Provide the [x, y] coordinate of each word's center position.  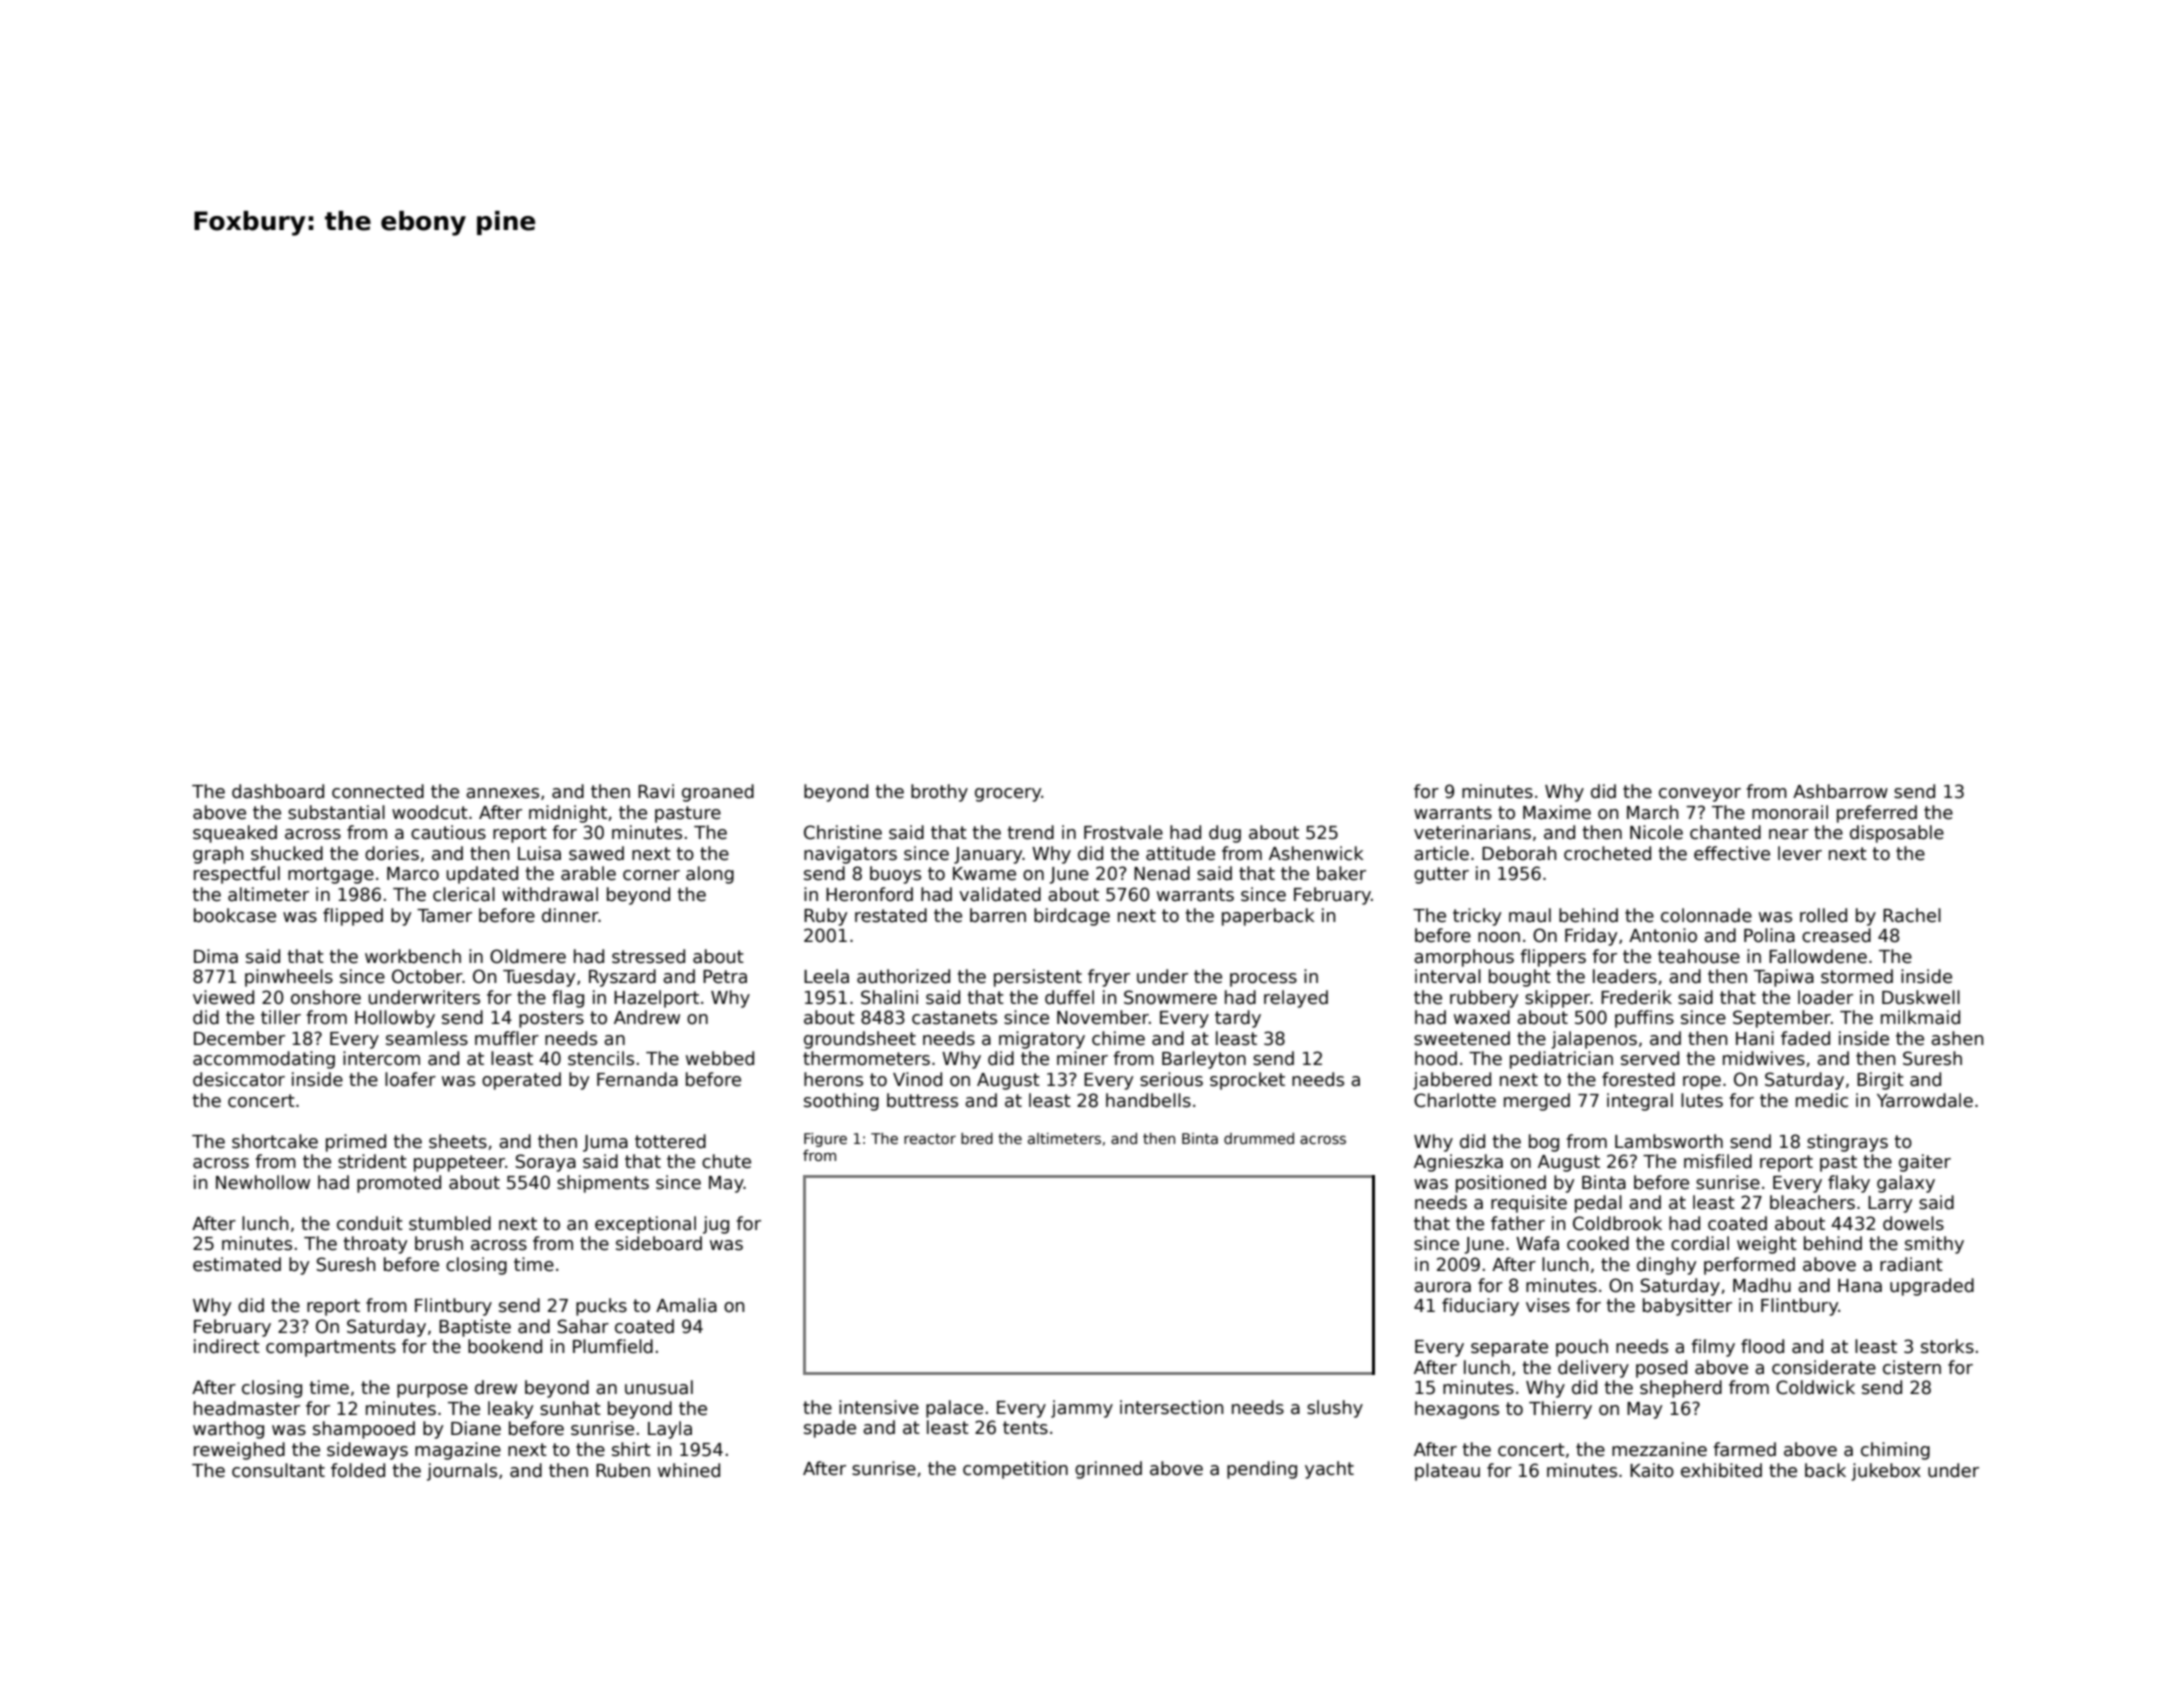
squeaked [235, 834]
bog [1544, 1143]
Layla [670, 1430]
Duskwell [1921, 997]
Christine [843, 832]
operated [521, 1081]
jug [716, 1225]
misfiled [1718, 1161]
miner [1082, 1058]
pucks [601, 1307]
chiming [1895, 1451]
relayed [1296, 999]
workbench [413, 956]
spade [830, 1429]
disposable [1897, 834]
